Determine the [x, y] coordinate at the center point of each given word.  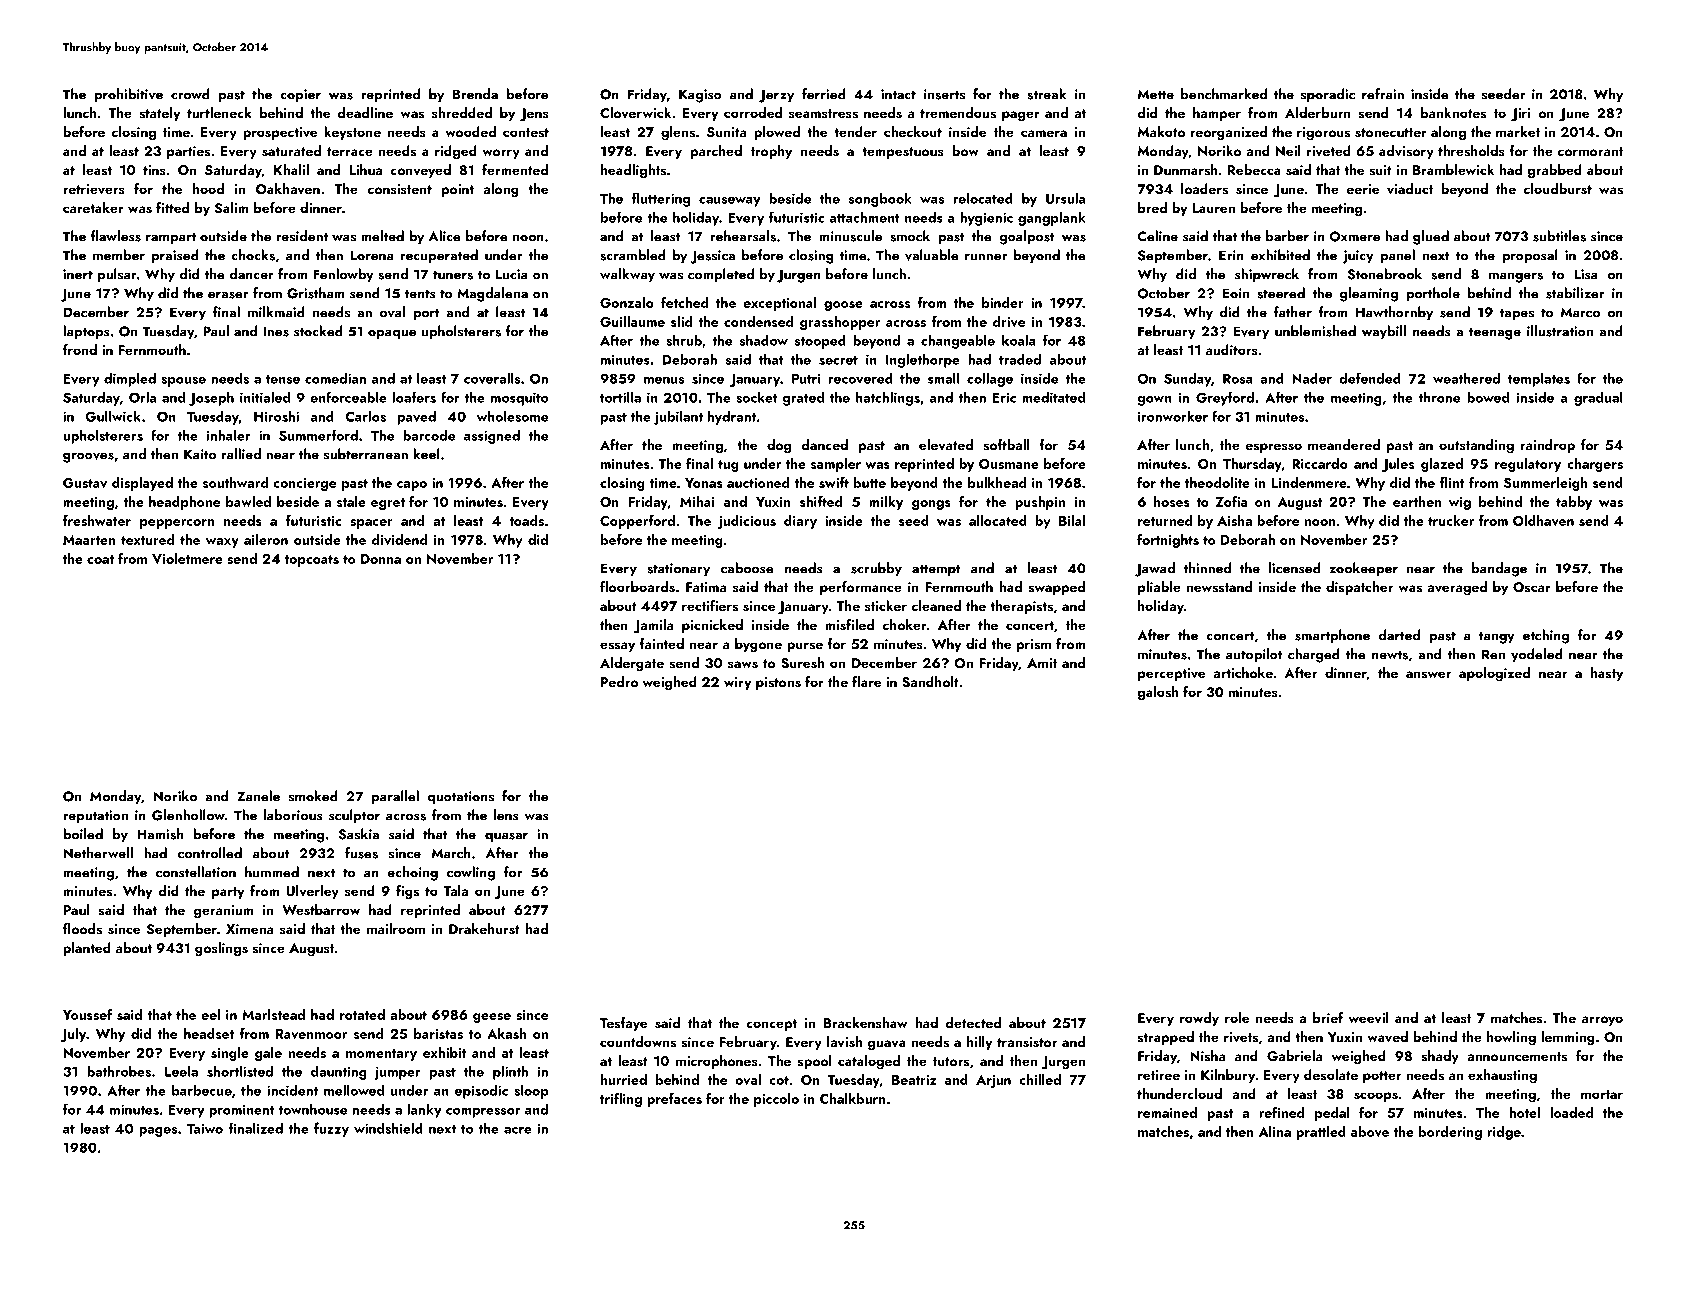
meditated [1053, 397]
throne [1439, 397]
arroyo [1602, 1021]
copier [300, 96]
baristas [438, 1033]
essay [617, 647]
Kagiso [700, 96]
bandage [1499, 569]
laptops [86, 332]
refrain [1383, 94]
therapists [1022, 607]
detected [973, 1022]
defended [1370, 378]
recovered [861, 378]
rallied [241, 454]
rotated [362, 1014]
